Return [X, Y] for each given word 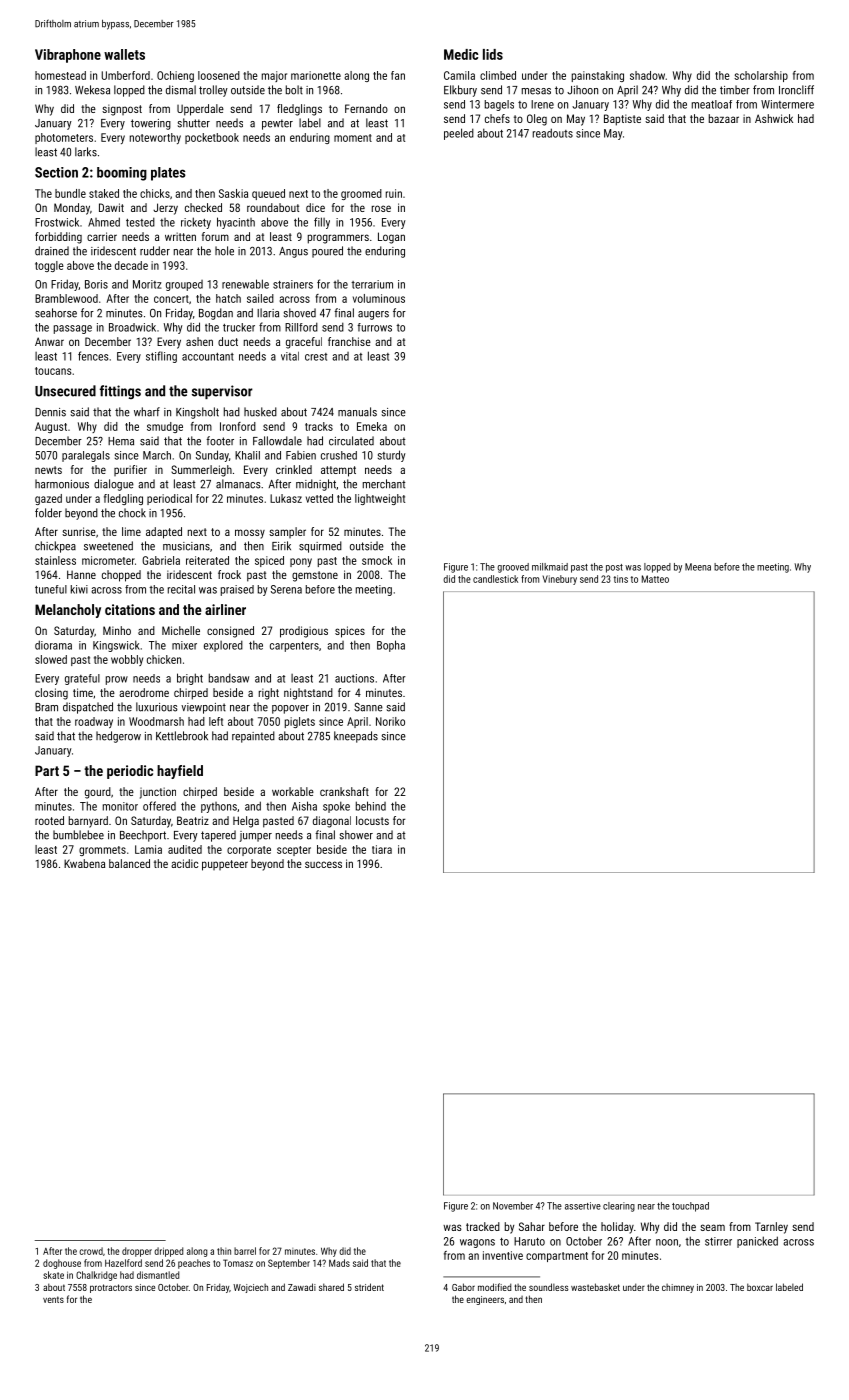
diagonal [332, 822]
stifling [161, 357]
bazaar [724, 118]
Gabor [463, 1287]
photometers [64, 138]
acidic [184, 863]
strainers [293, 284]
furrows [374, 327]
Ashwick [774, 118]
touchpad [690, 1207]
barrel [245, 1251]
